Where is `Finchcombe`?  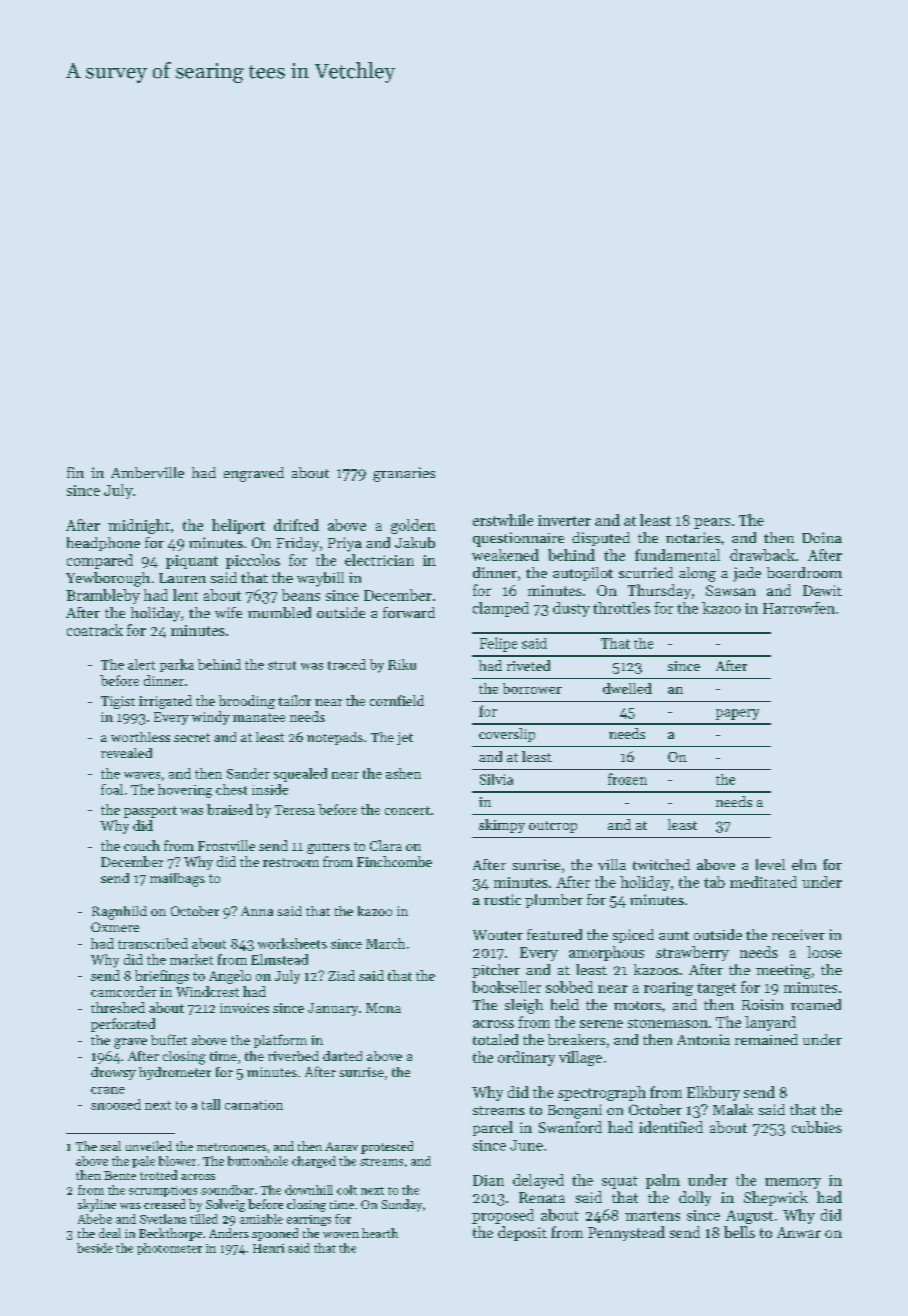 Finchcombe is located at coordinates (394, 861).
